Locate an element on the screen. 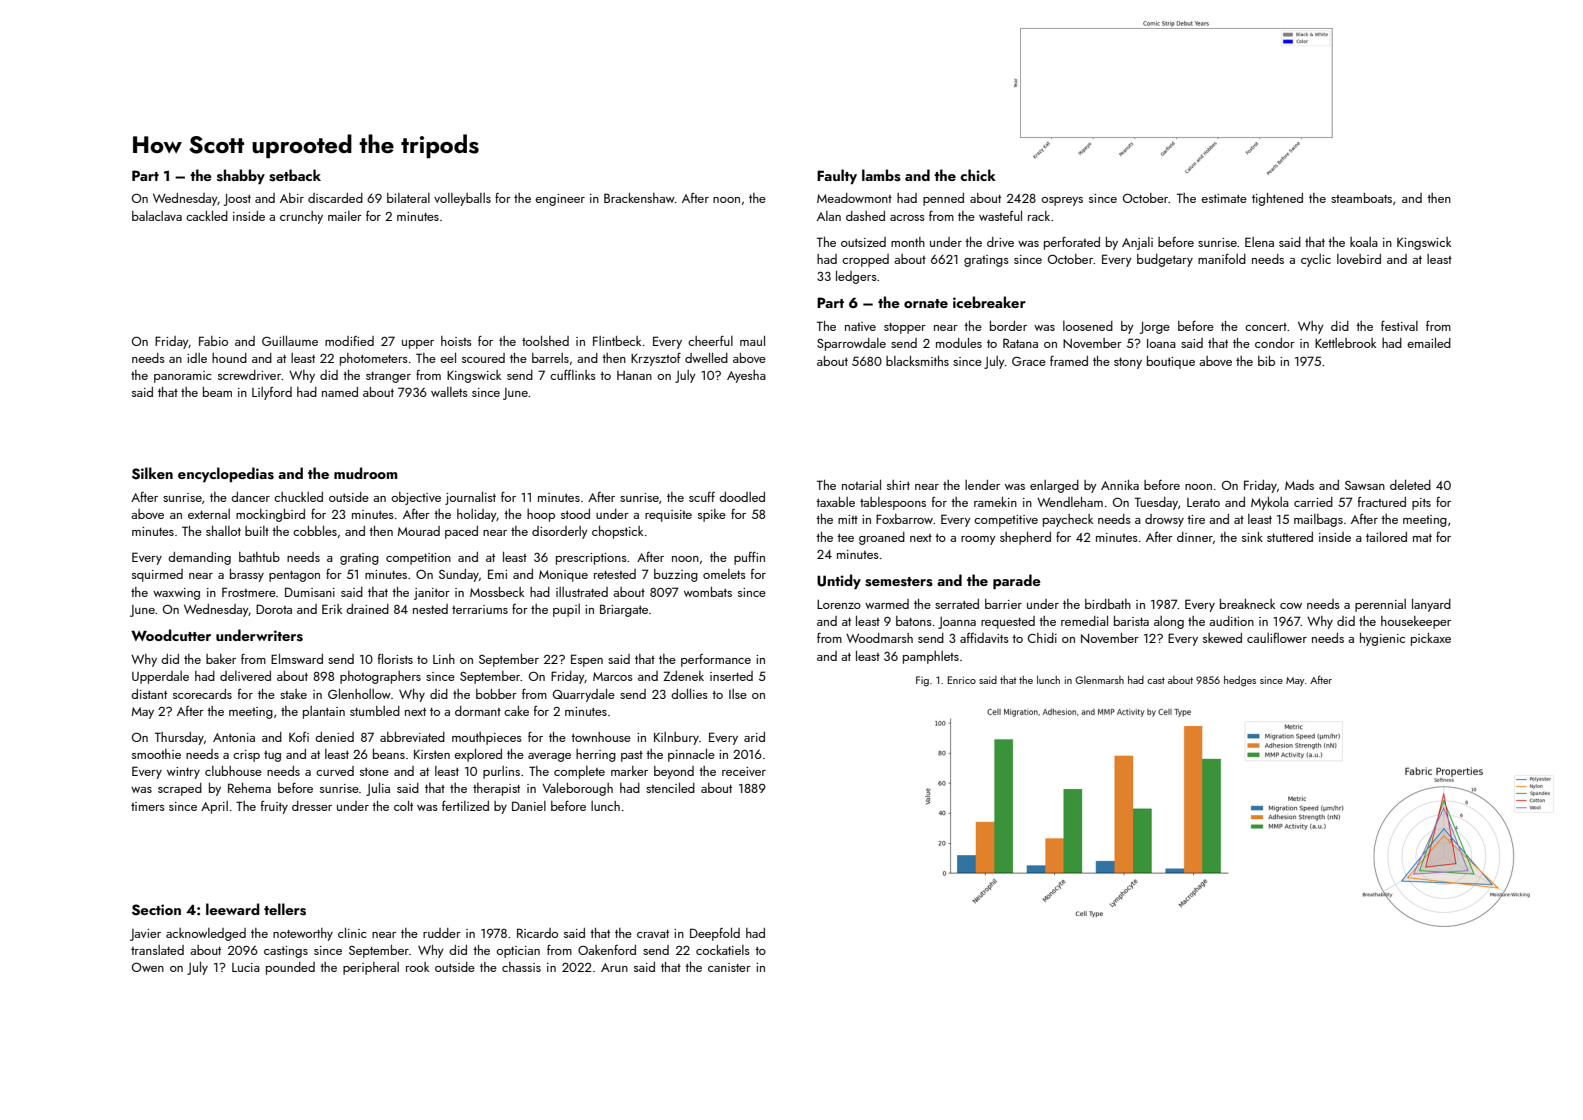  canister is located at coordinates (729, 967).
